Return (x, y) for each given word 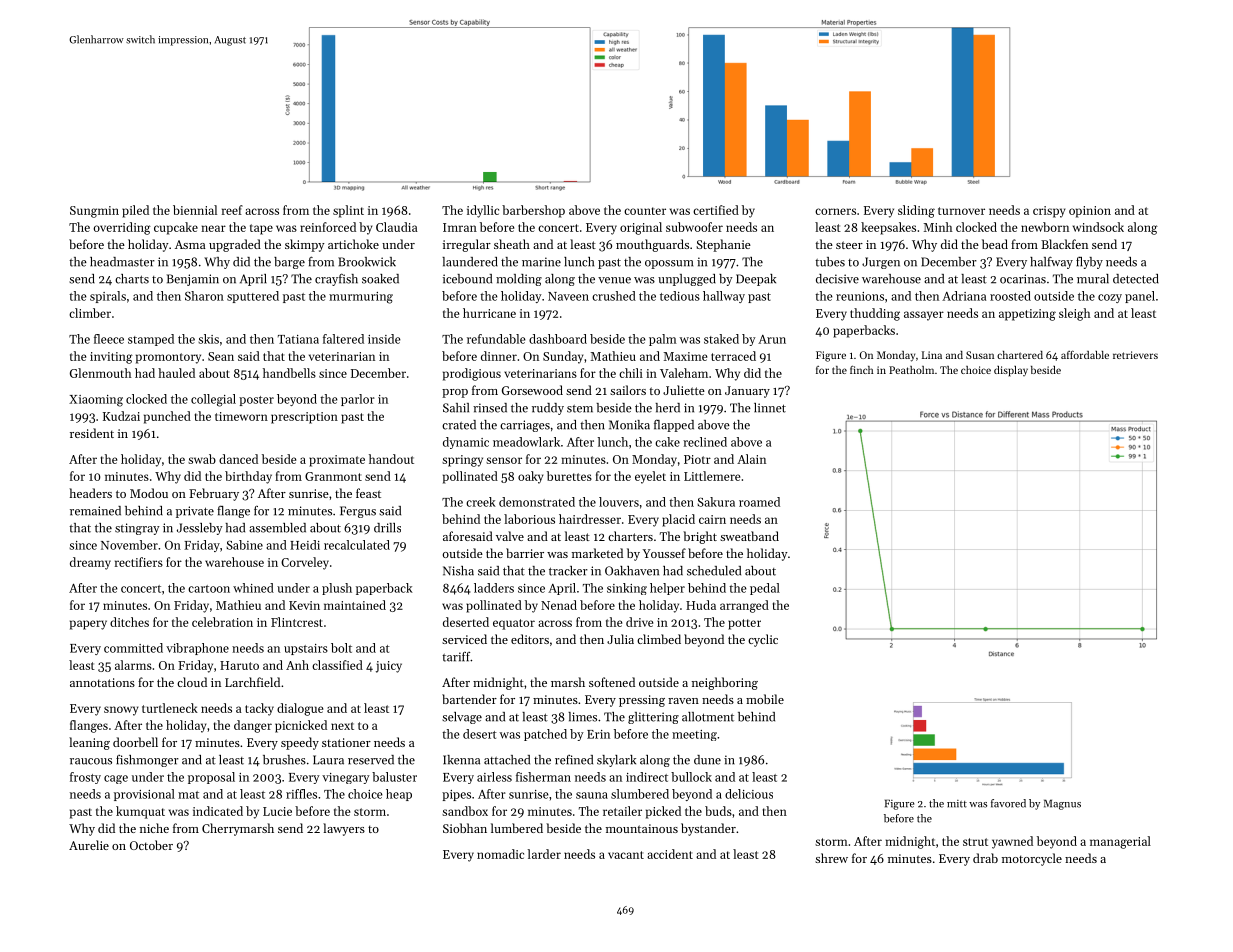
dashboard (558, 339)
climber (90, 313)
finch (862, 369)
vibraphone (197, 649)
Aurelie (89, 845)
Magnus (1062, 804)
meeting (694, 735)
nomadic (500, 854)
